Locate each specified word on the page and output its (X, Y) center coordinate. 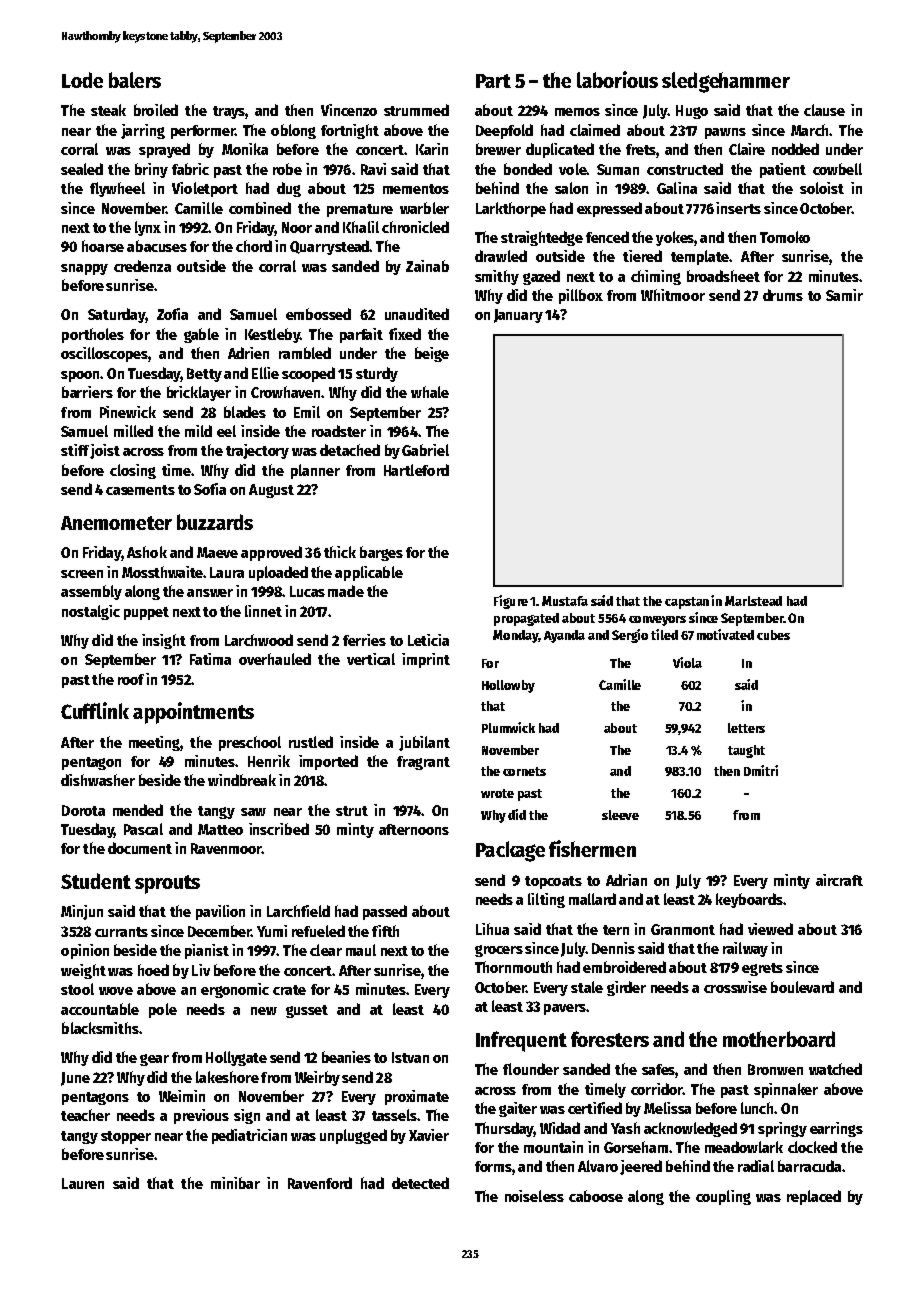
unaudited (417, 314)
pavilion (220, 912)
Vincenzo (349, 110)
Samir (844, 295)
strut (352, 811)
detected (420, 1183)
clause (824, 110)
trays (229, 112)
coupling (723, 1197)
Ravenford (320, 1183)
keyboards (749, 900)
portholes (93, 335)
